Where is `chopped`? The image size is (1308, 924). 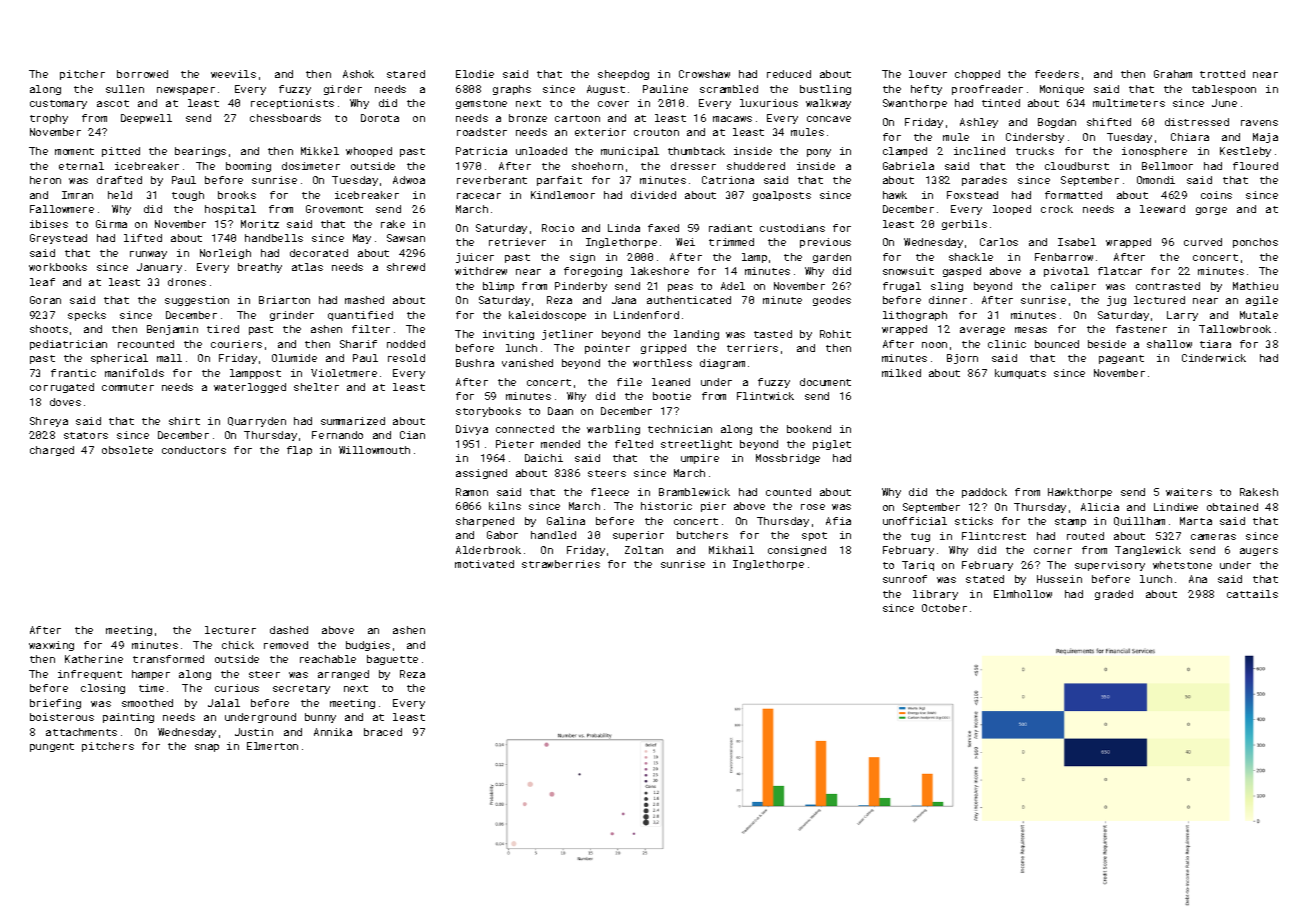
chopped is located at coordinates (977, 75).
